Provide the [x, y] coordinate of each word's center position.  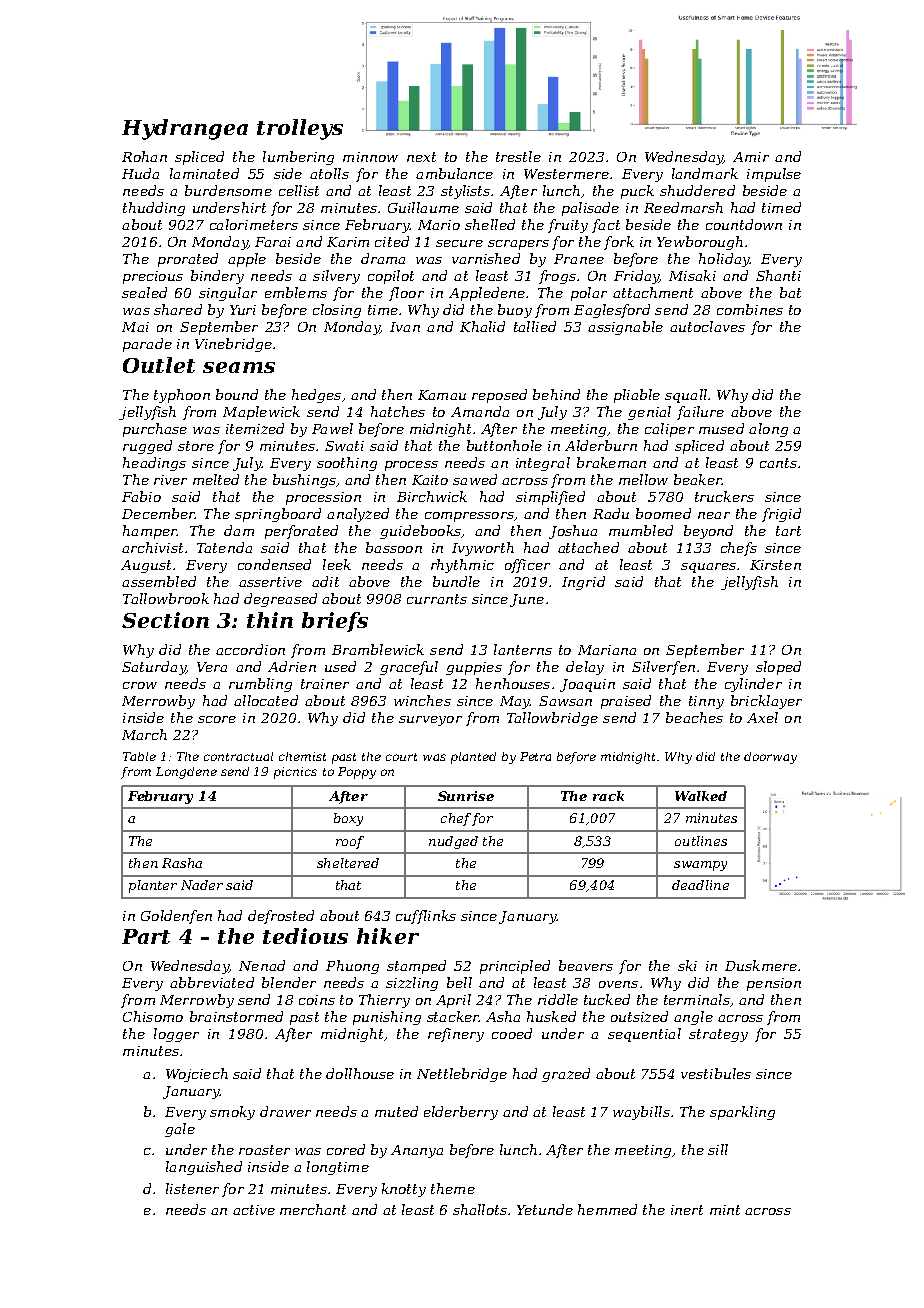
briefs [335, 622]
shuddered [697, 190]
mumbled [641, 530]
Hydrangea [185, 129]
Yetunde [545, 1209]
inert [687, 1210]
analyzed [358, 515]
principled [515, 967]
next [421, 157]
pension [774, 984]
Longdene [186, 773]
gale [180, 1130]
